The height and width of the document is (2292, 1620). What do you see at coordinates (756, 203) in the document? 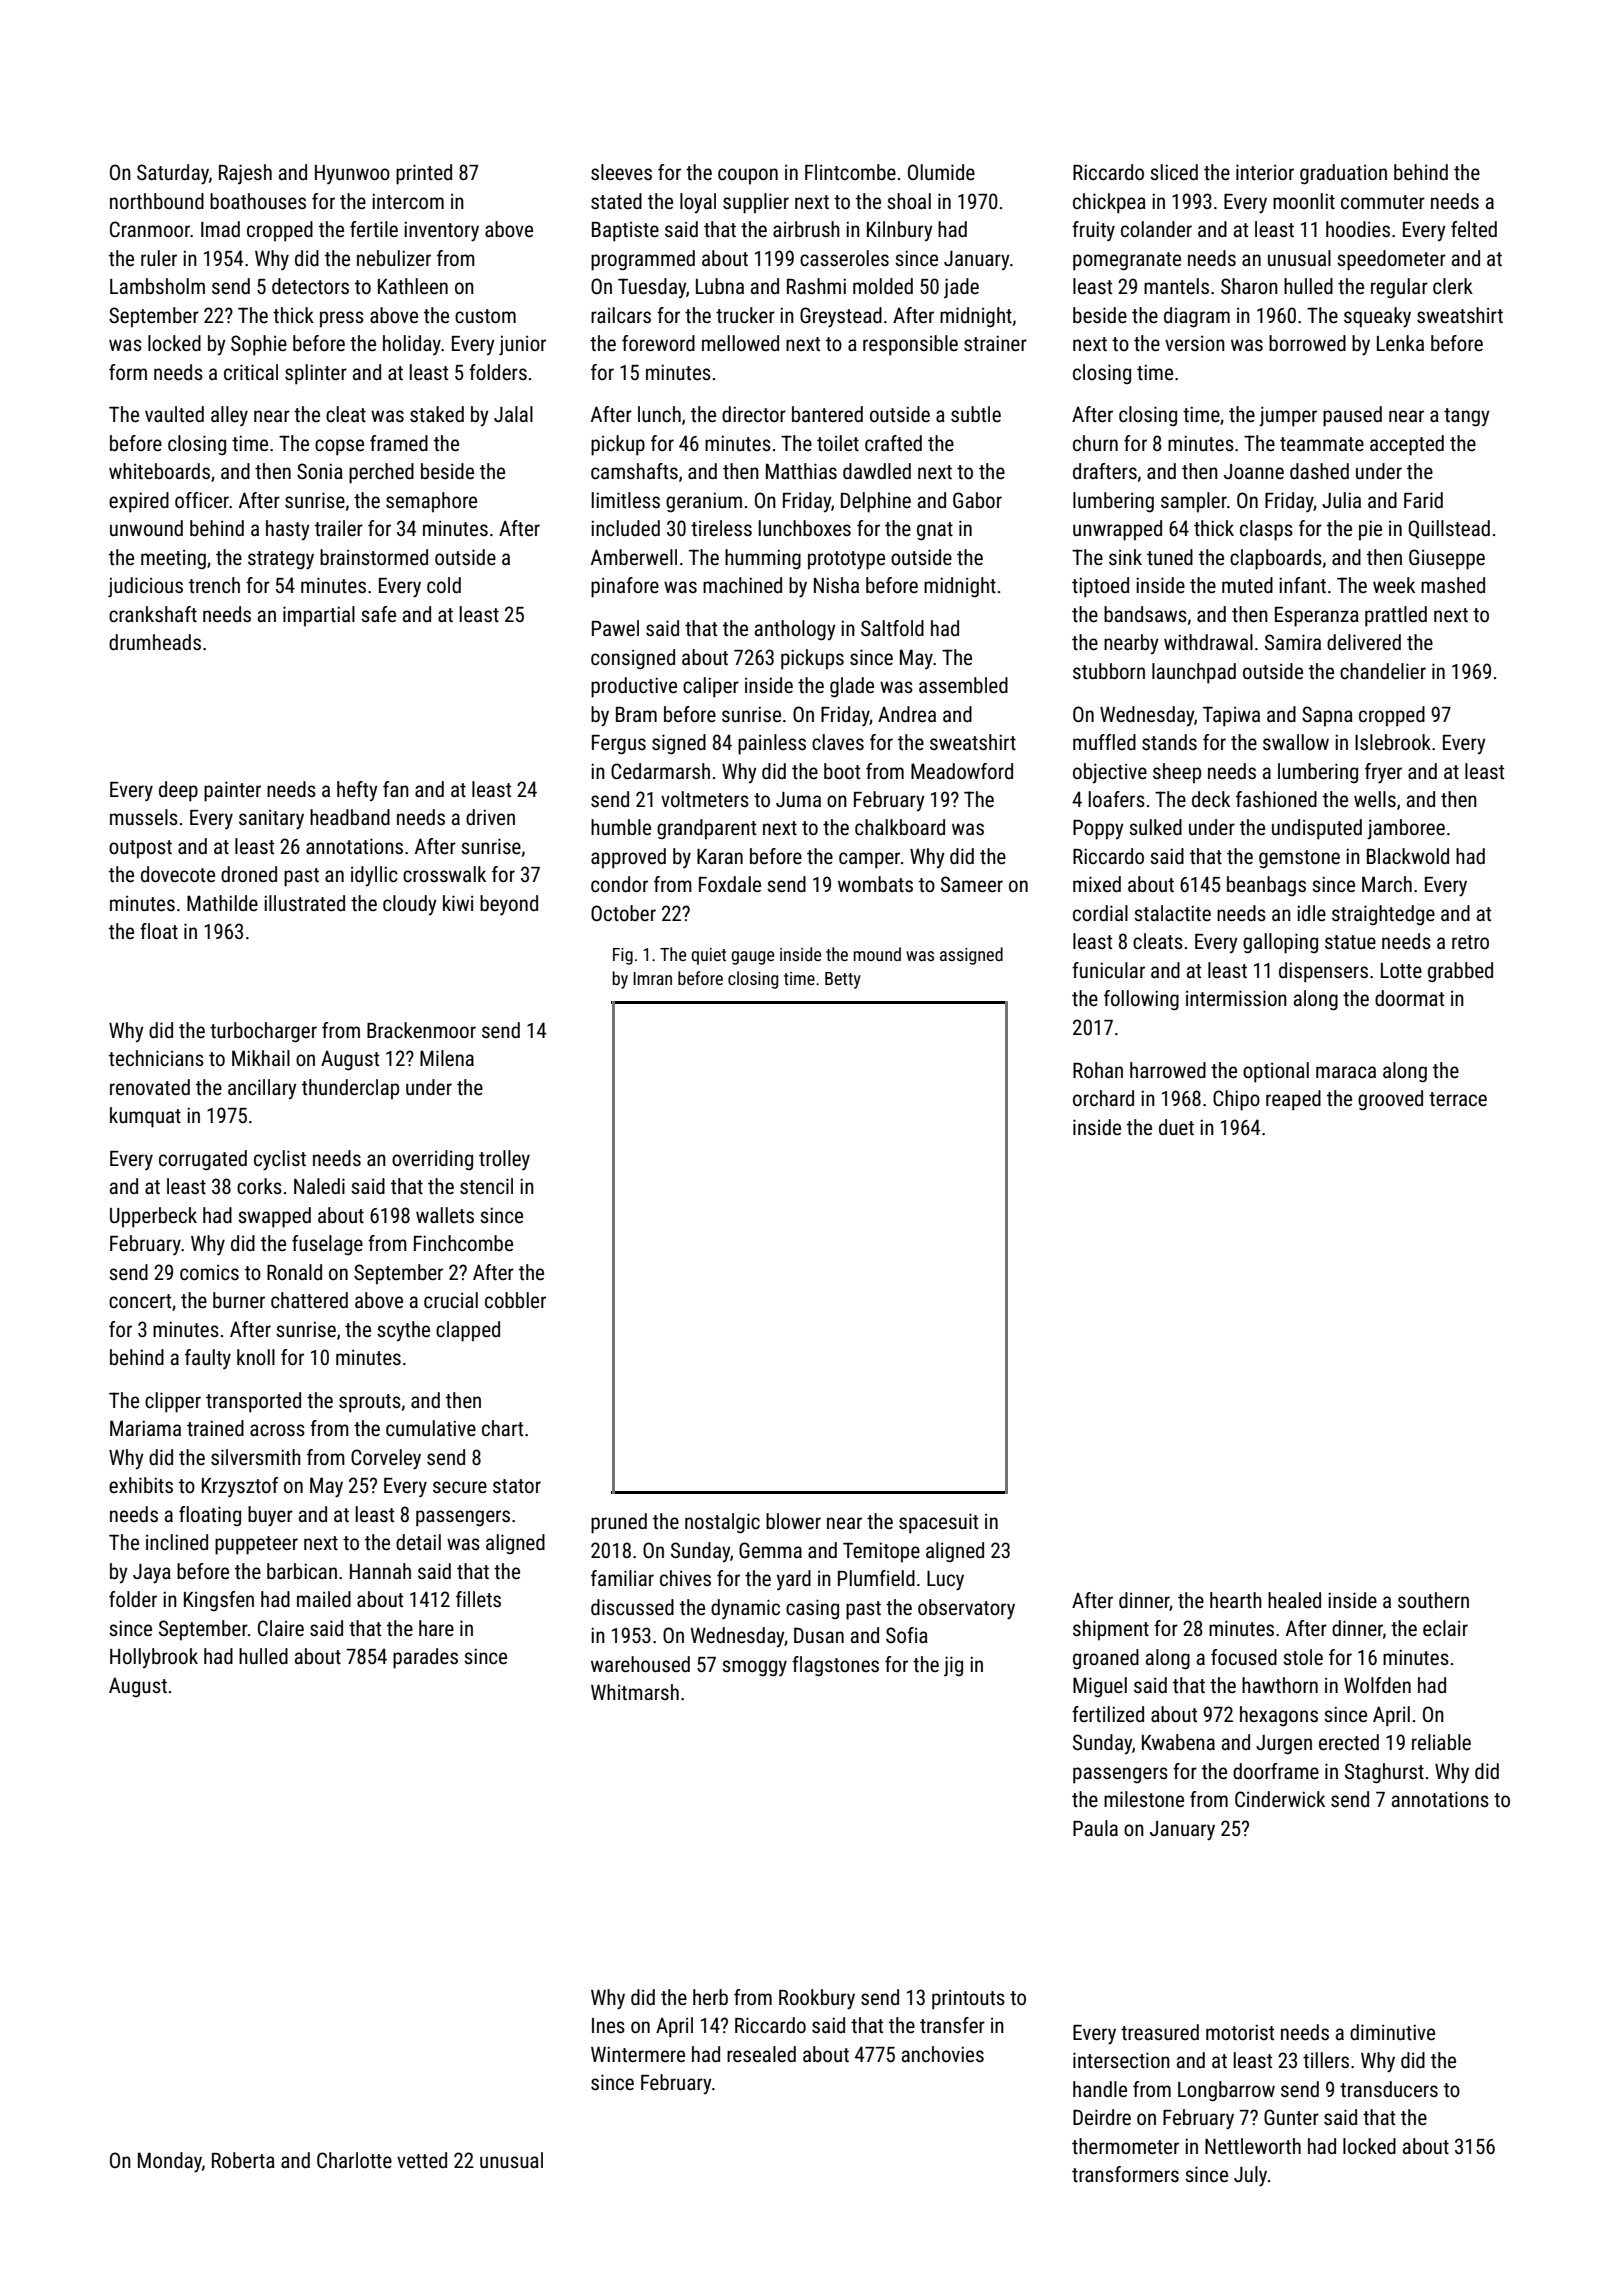
I see `supplier` at bounding box center [756, 203].
